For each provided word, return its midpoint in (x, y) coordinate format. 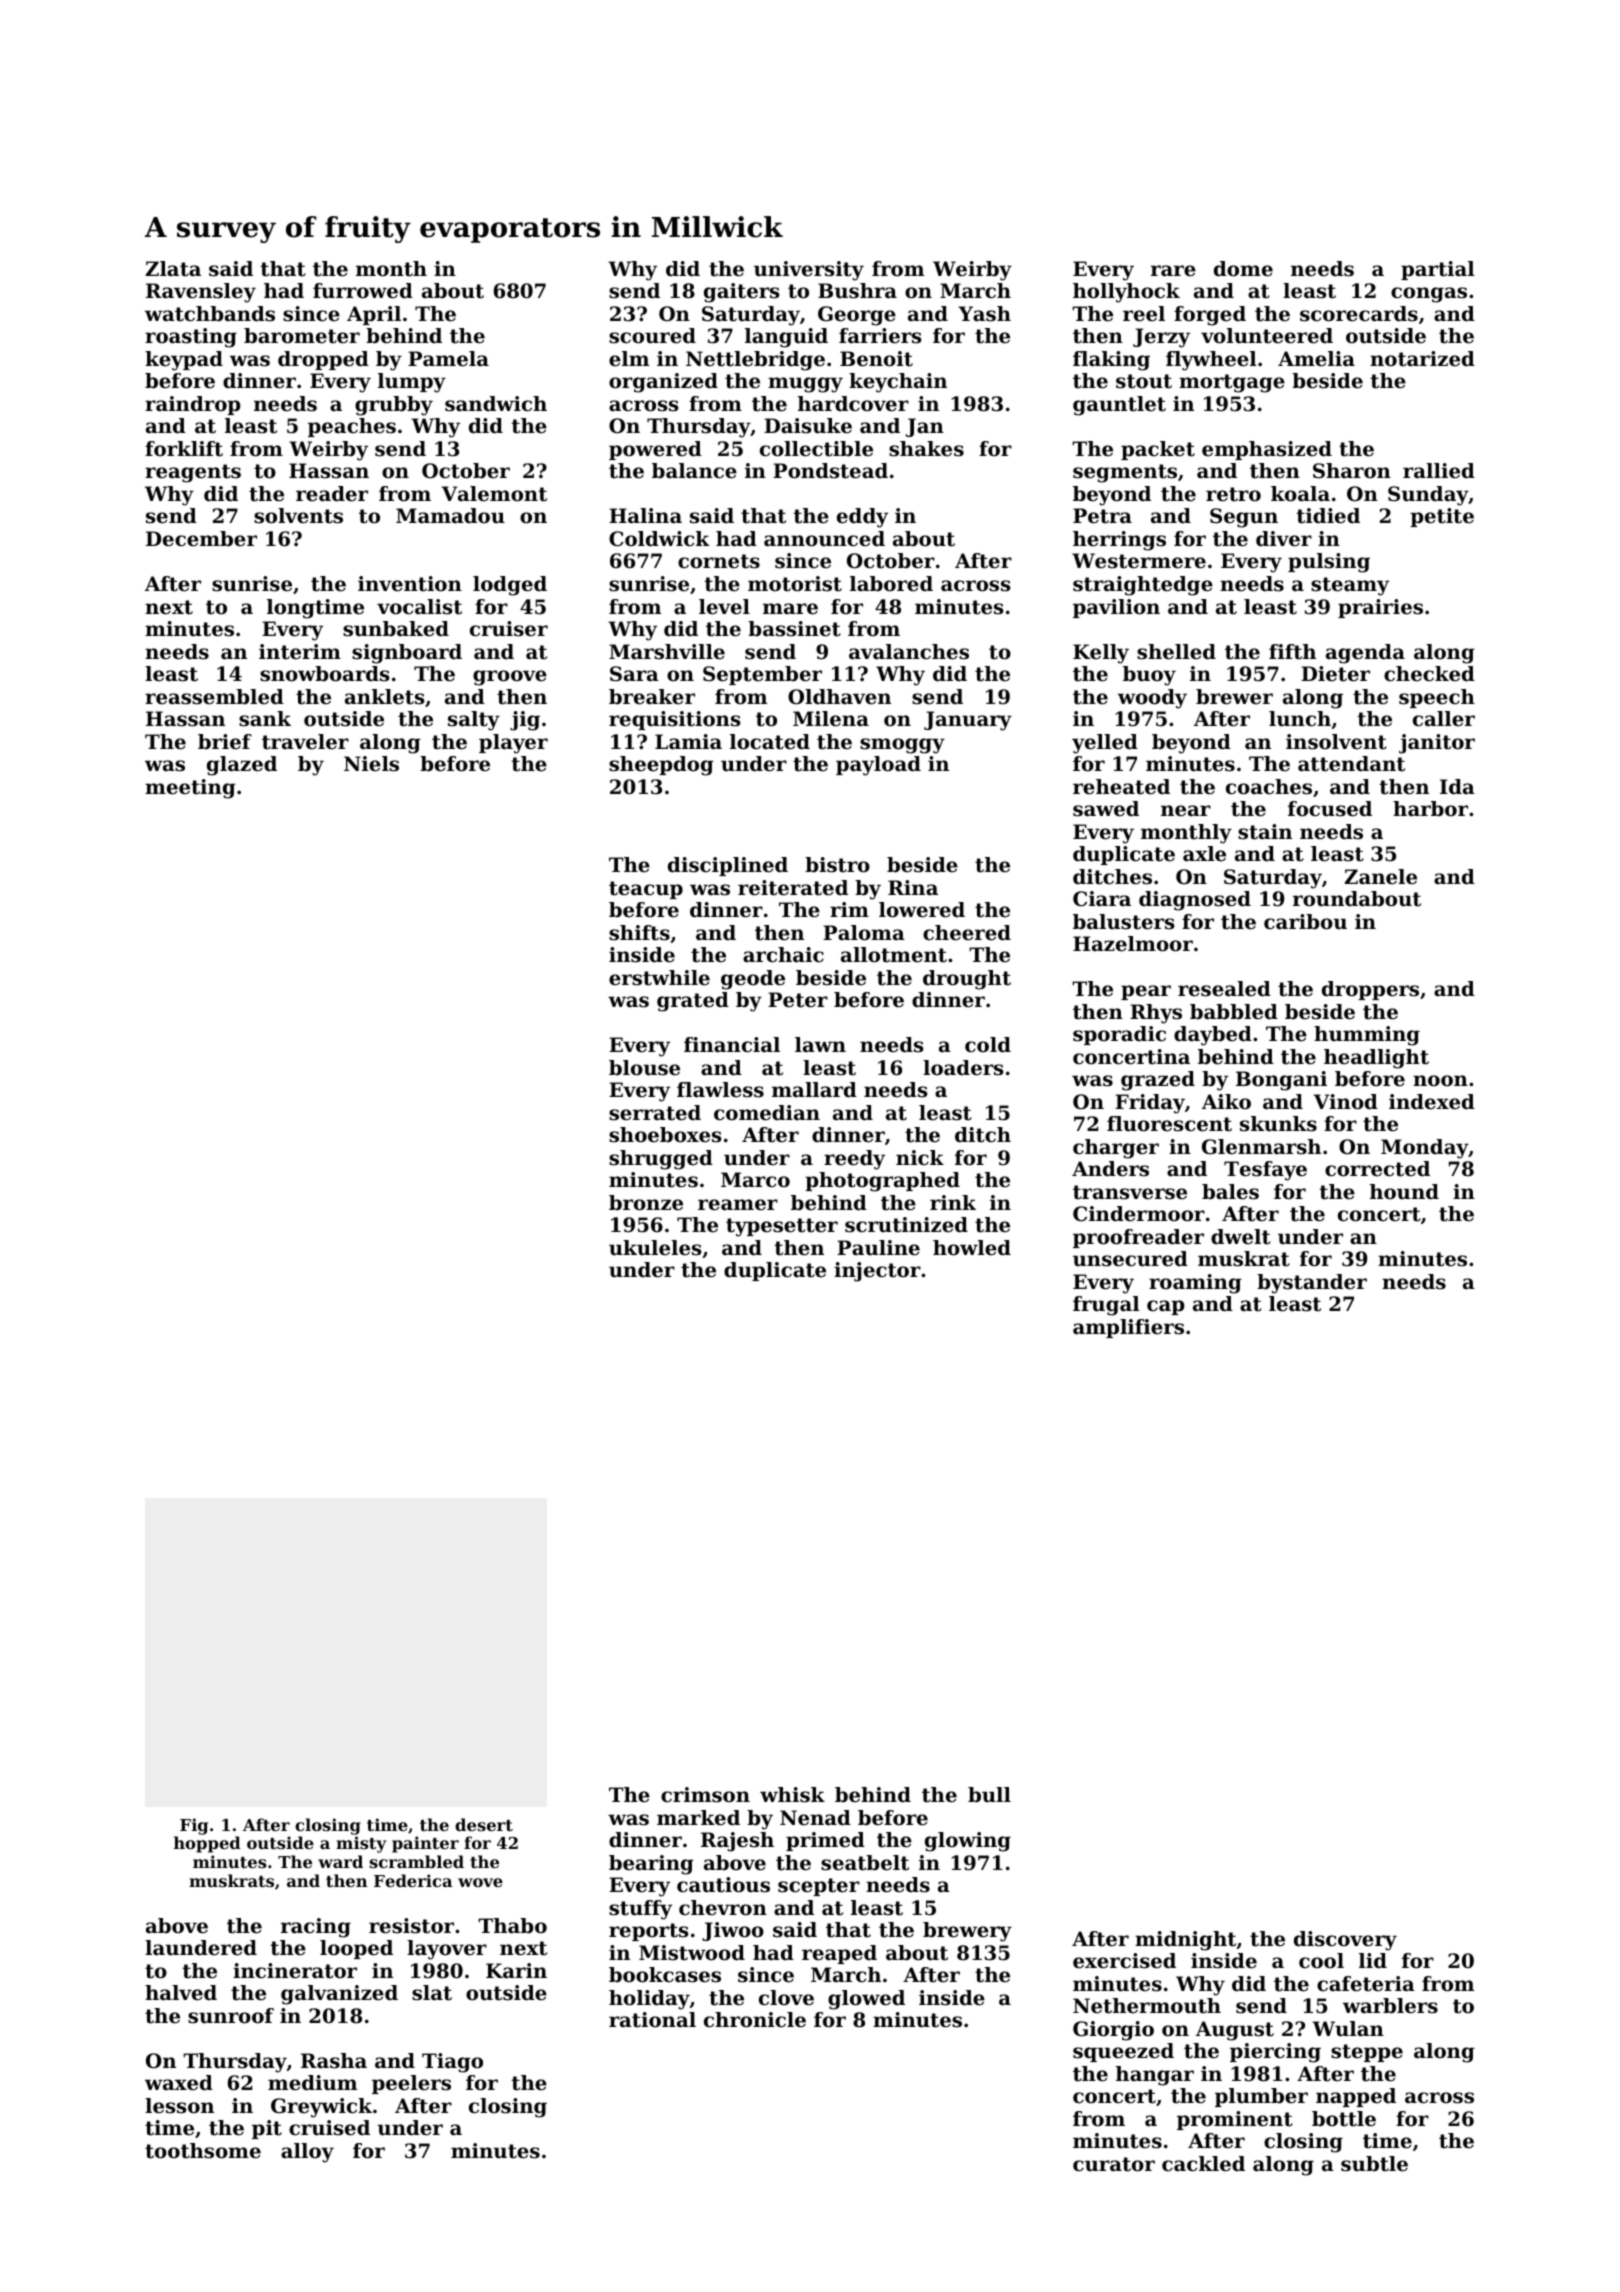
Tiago (452, 2063)
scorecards (1359, 314)
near (1186, 811)
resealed (1224, 989)
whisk (792, 1795)
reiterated (793, 888)
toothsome (203, 2151)
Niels (371, 764)
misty (361, 1844)
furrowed (363, 291)
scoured (652, 336)
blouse (644, 1068)
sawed (1106, 809)
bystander (1312, 1284)
